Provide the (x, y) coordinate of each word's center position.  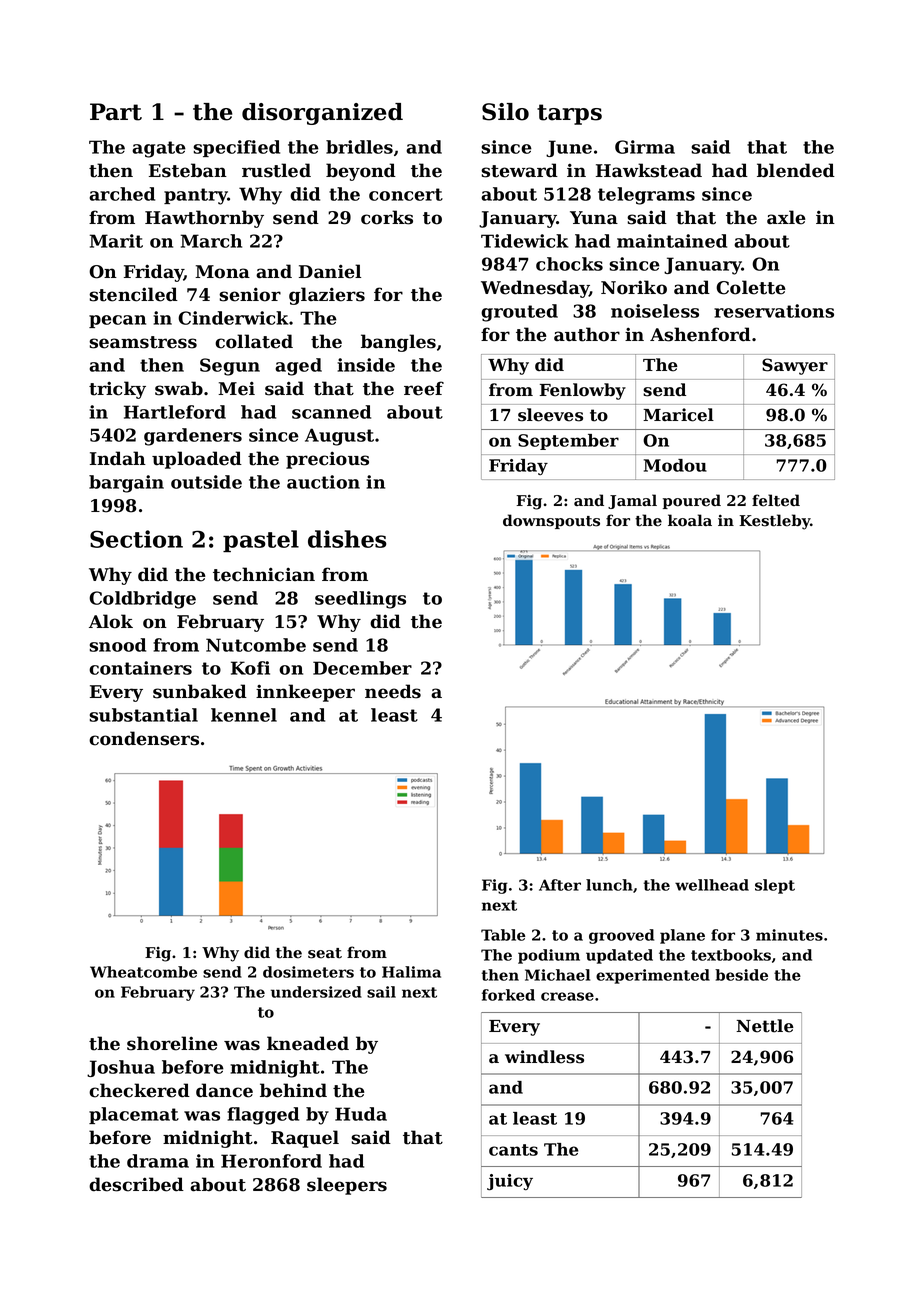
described (136, 1184)
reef (424, 388)
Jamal (632, 501)
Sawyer (795, 366)
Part (116, 112)
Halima (411, 972)
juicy (510, 1182)
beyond (361, 172)
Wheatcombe (143, 972)
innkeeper (305, 693)
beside (741, 975)
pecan (117, 321)
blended (796, 170)
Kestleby (774, 522)
